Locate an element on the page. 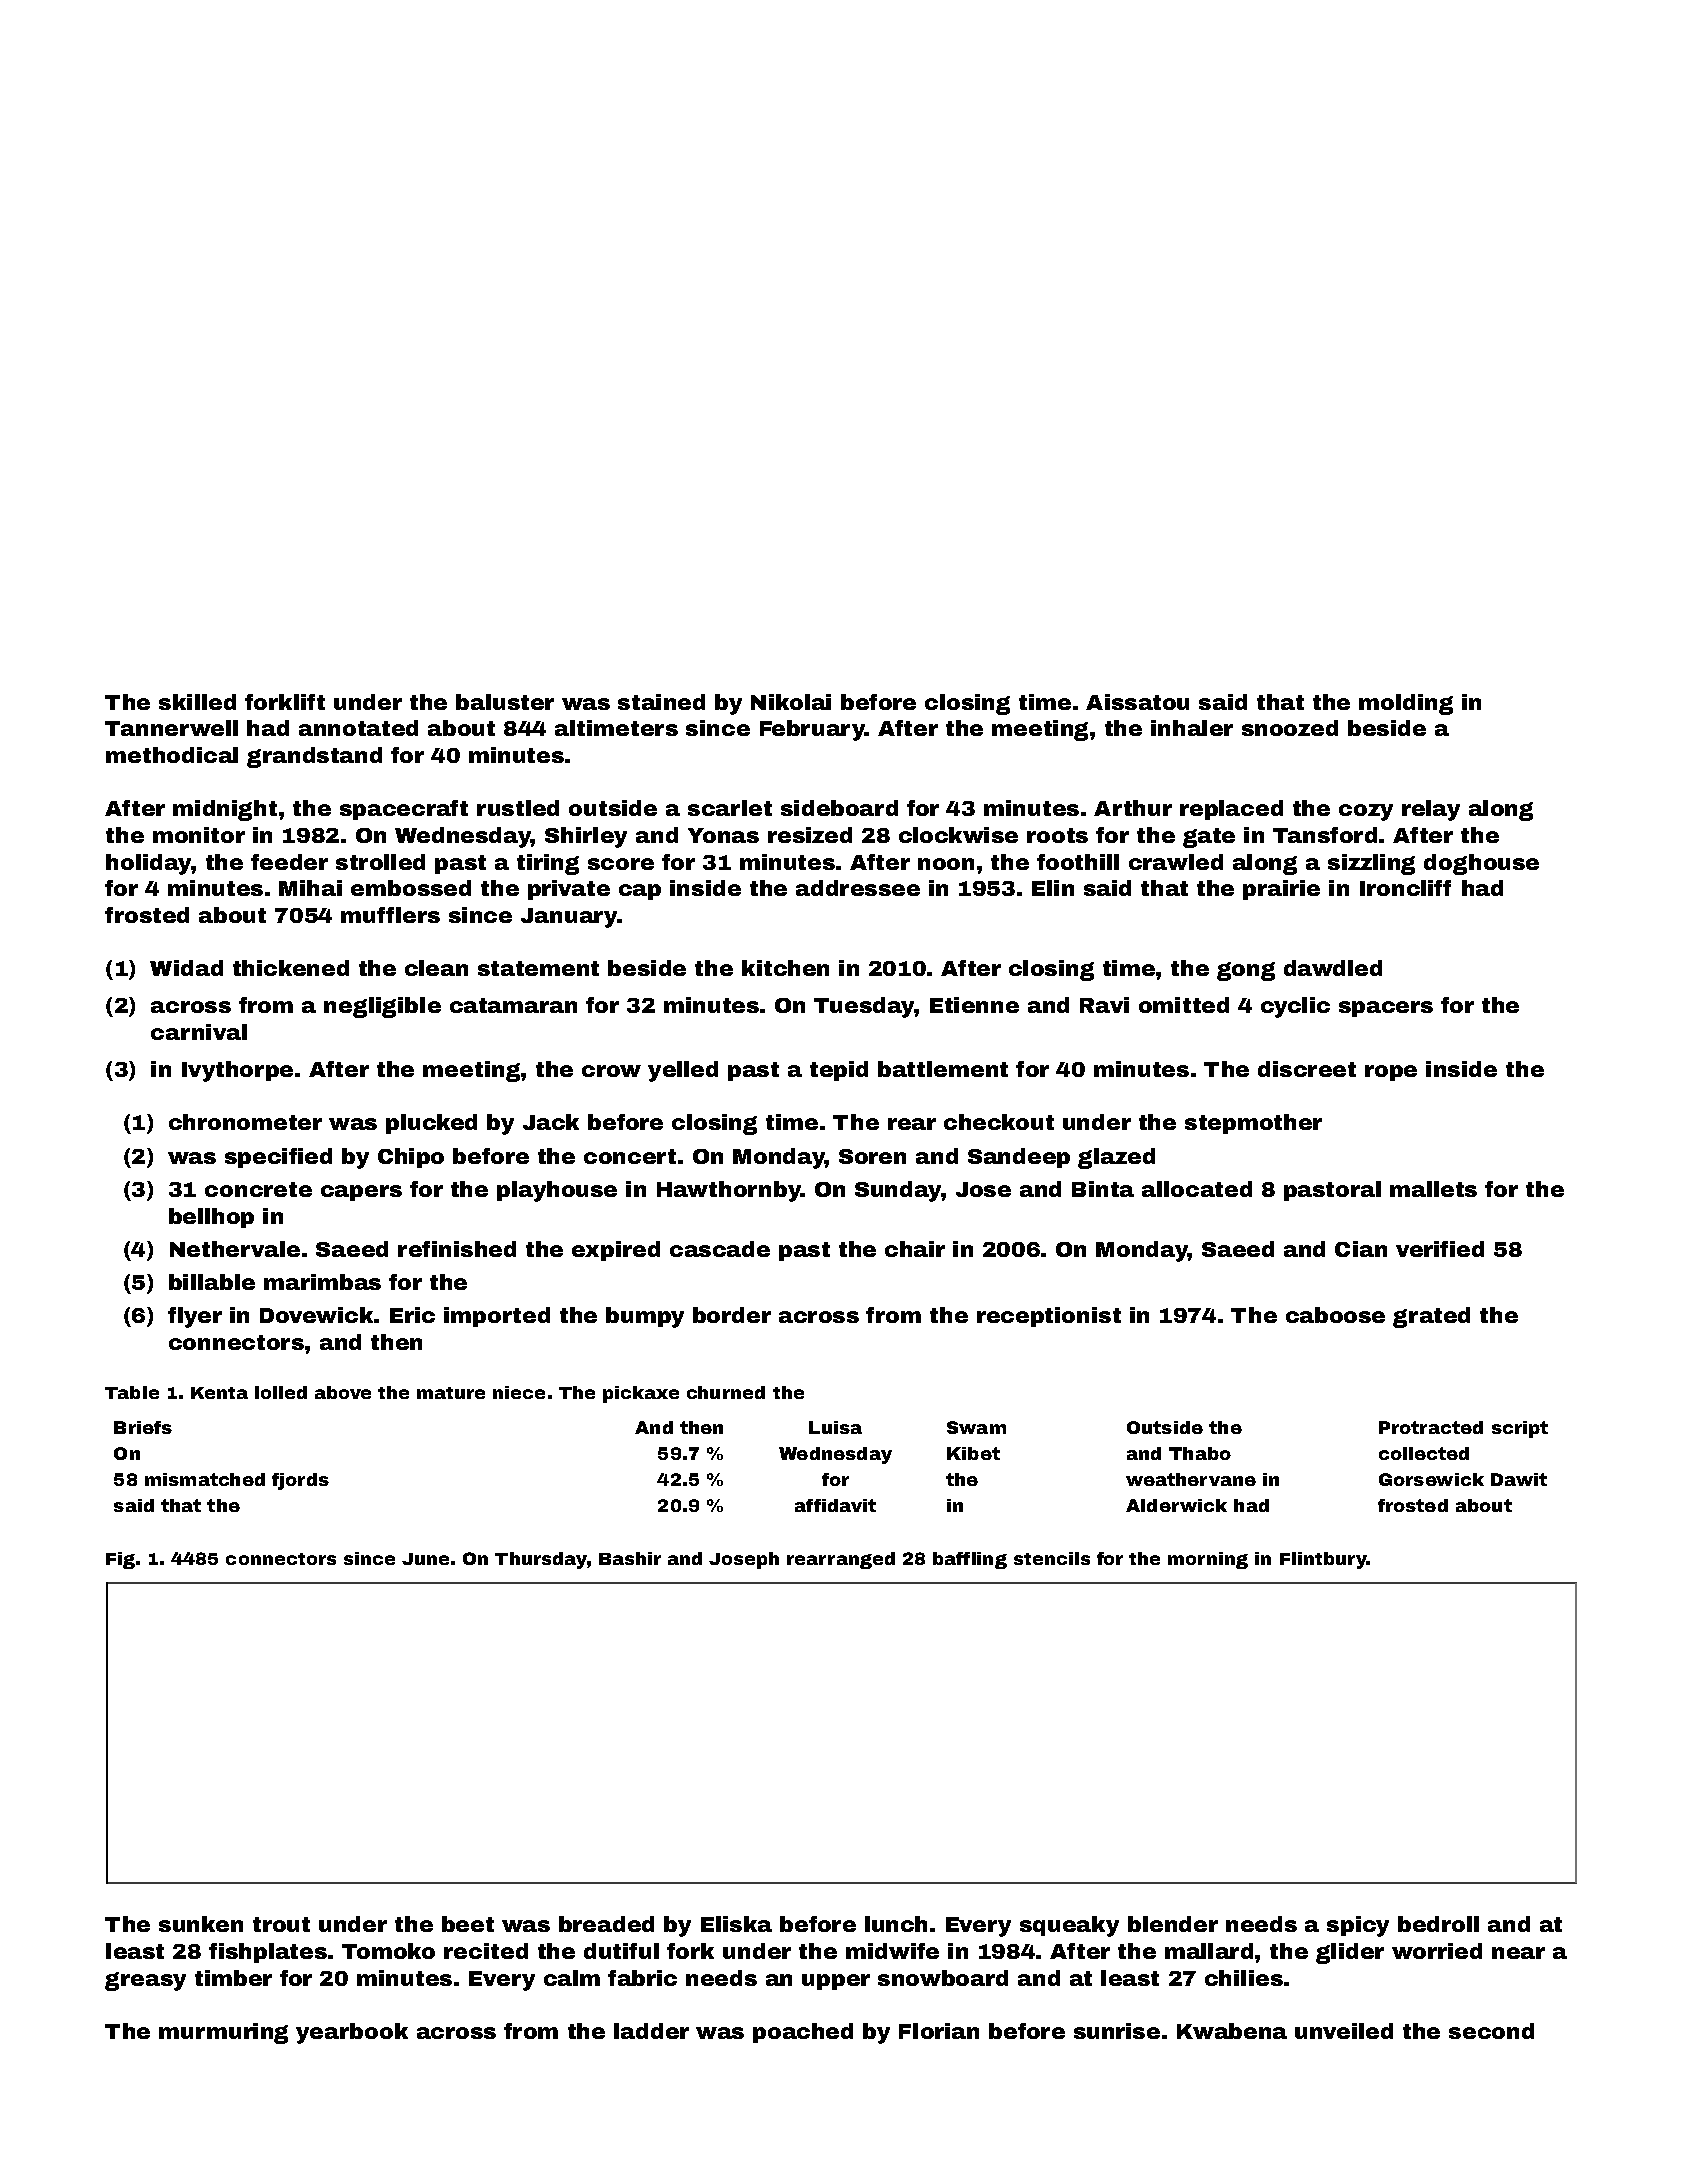  molding is located at coordinates (1406, 704).
